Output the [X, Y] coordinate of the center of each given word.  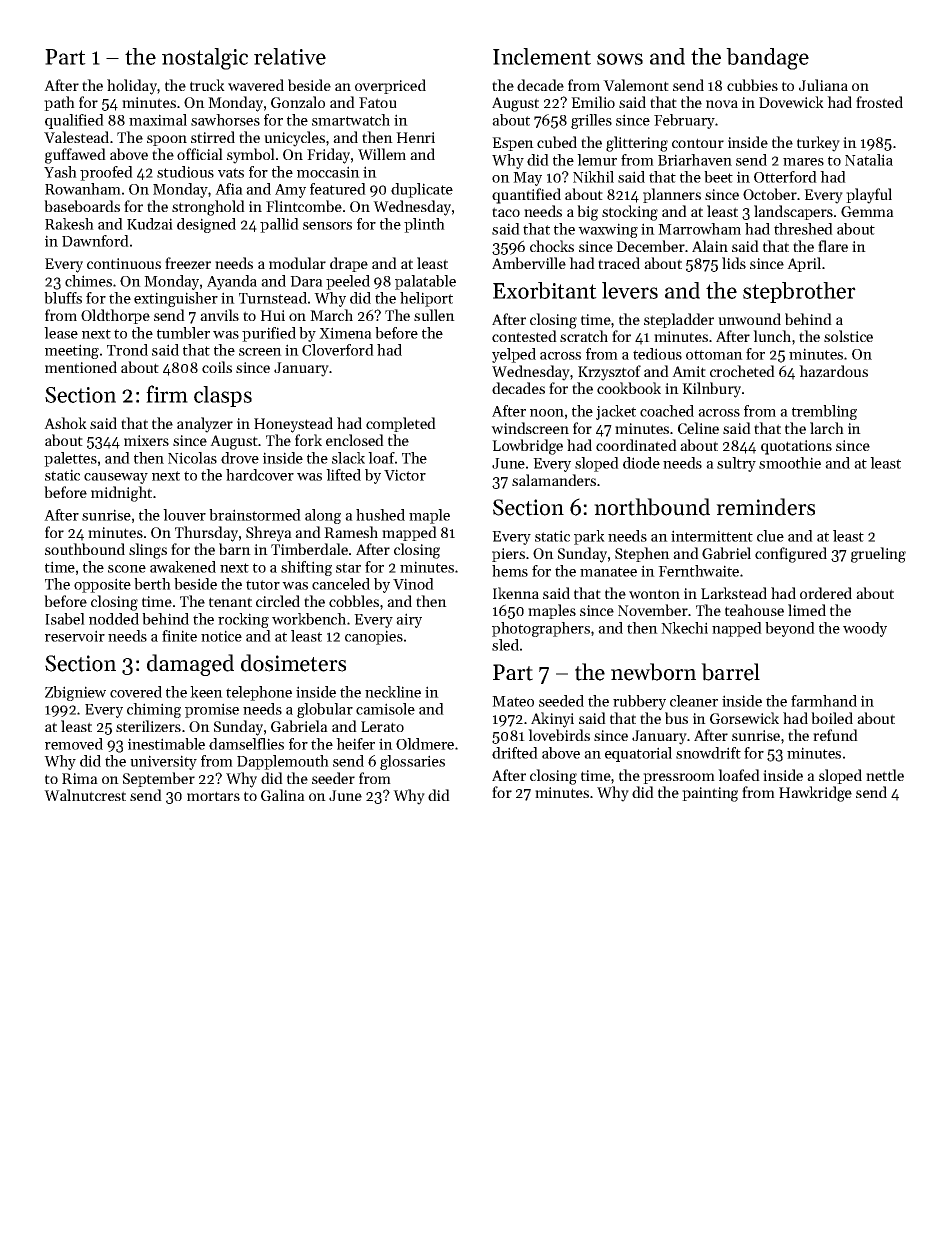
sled [505, 645]
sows [620, 59]
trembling [824, 412]
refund [835, 735]
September [159, 779]
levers [630, 290]
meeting [72, 351]
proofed [106, 173]
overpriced [390, 86]
